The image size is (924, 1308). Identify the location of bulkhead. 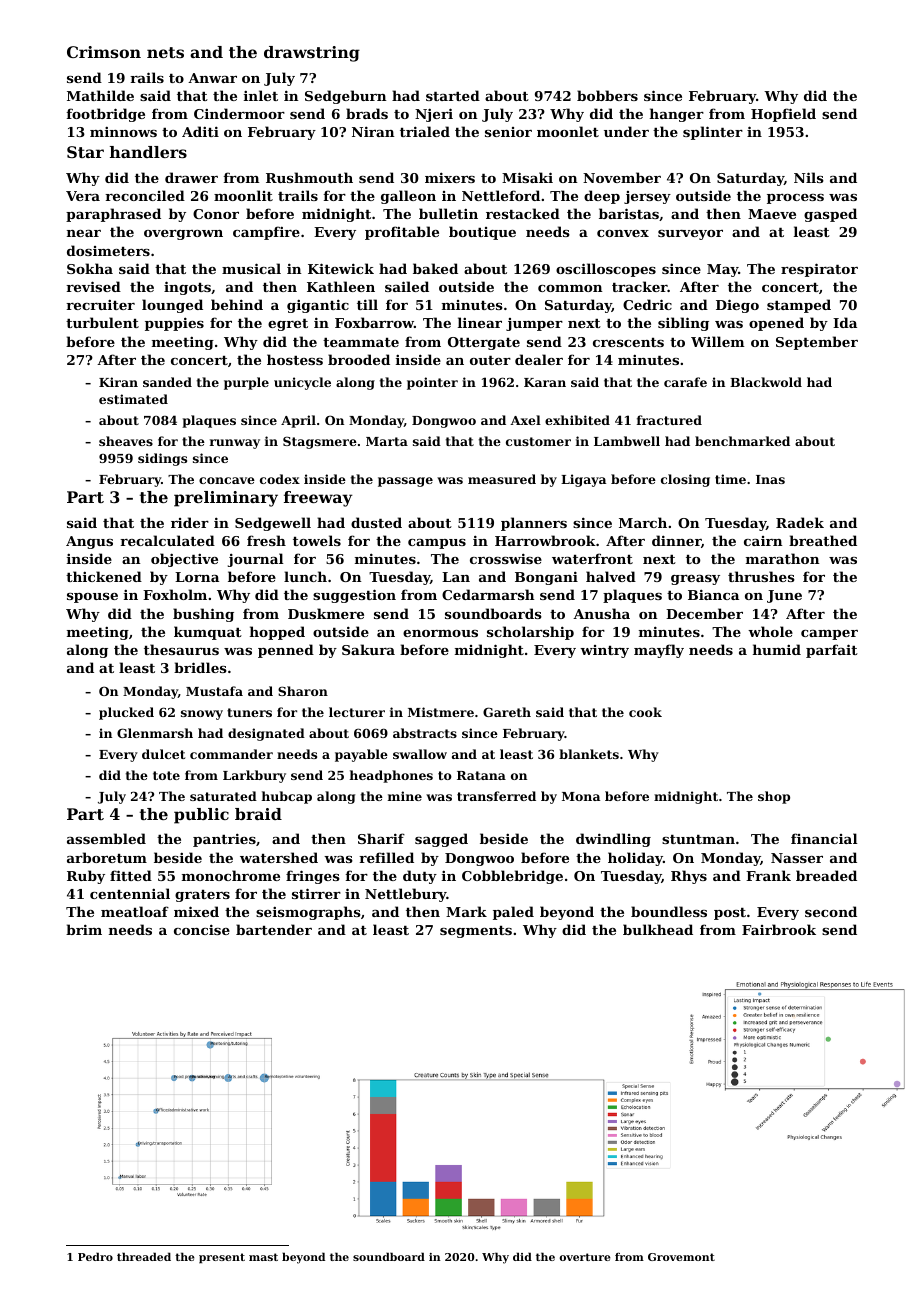
(658, 929).
